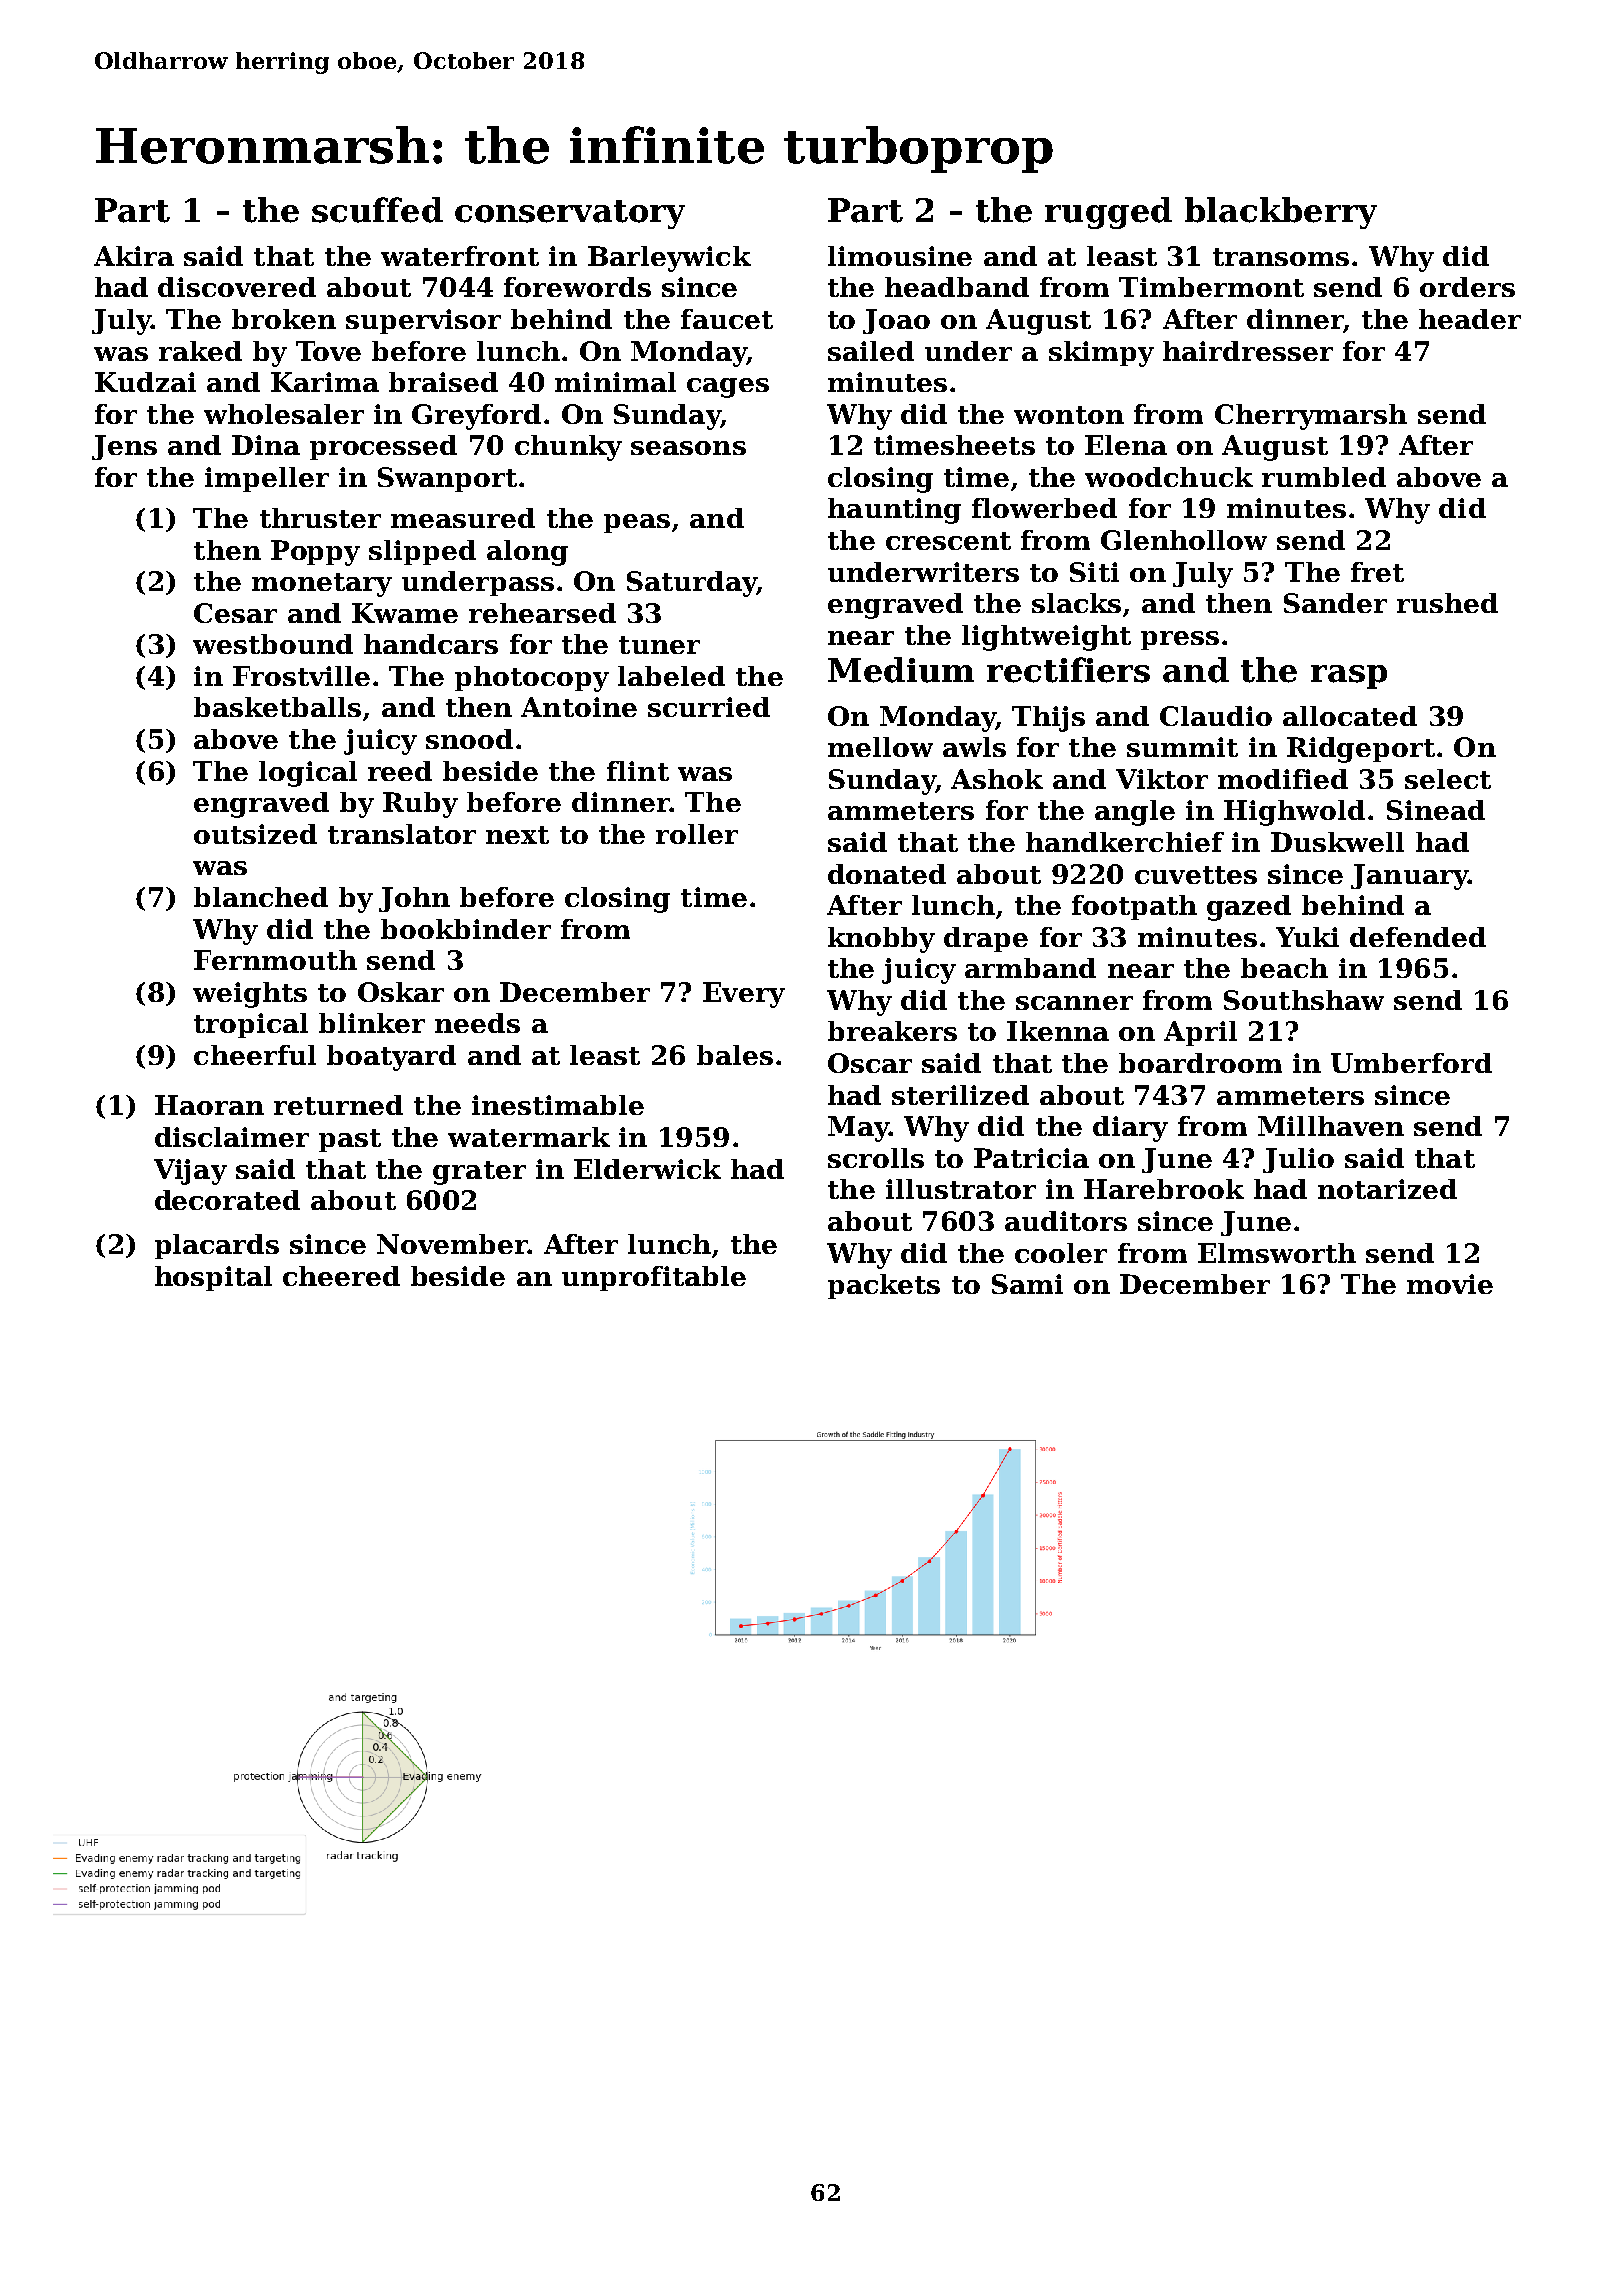 The height and width of the document is (2292, 1620). What do you see at coordinates (1281, 213) in the document?
I see `blackberry` at bounding box center [1281, 213].
